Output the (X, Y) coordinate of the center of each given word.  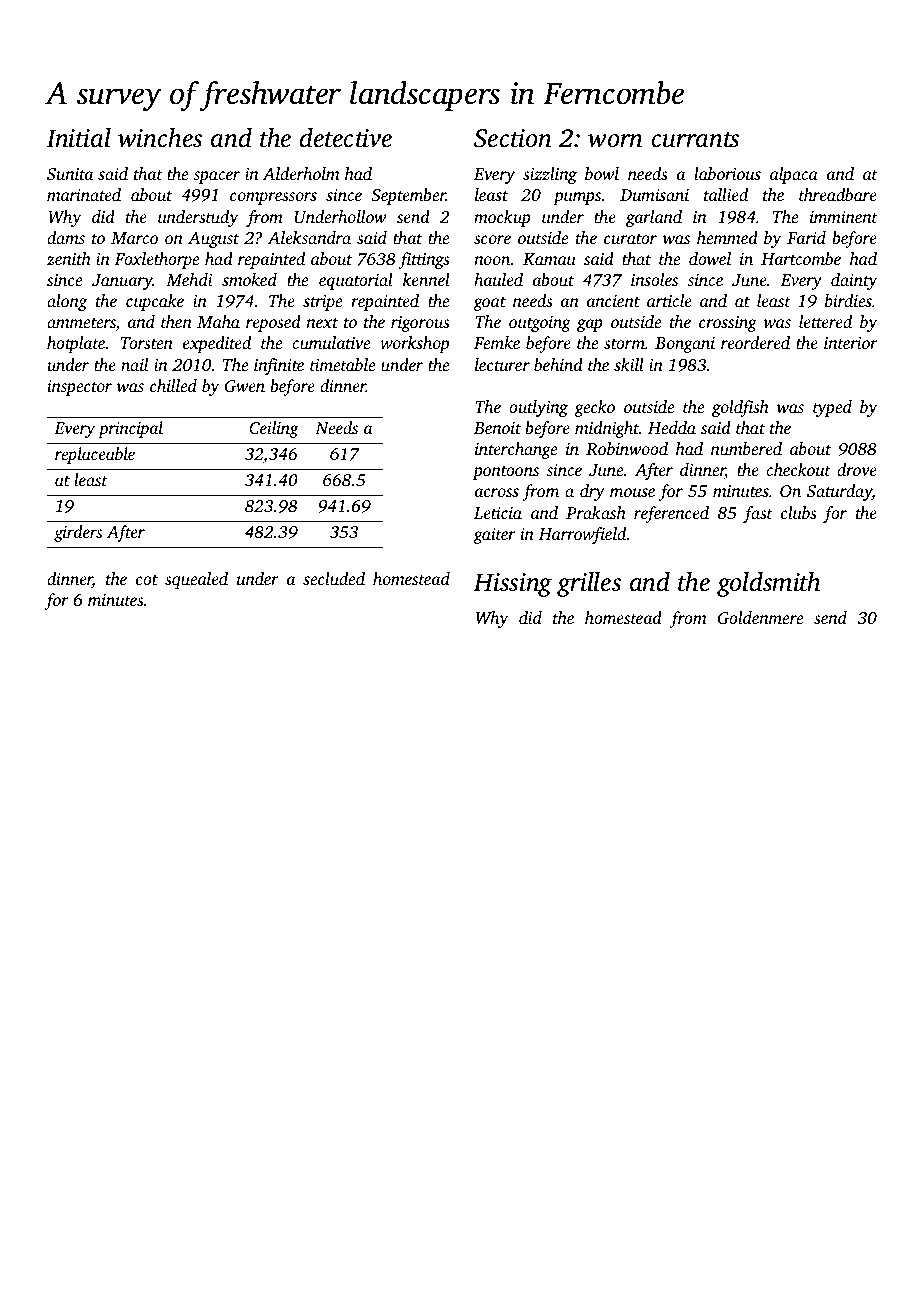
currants (695, 140)
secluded (334, 578)
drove (857, 469)
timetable (342, 364)
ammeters (81, 323)
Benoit (497, 428)
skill (629, 364)
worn (615, 141)
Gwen (245, 386)
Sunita (70, 174)
